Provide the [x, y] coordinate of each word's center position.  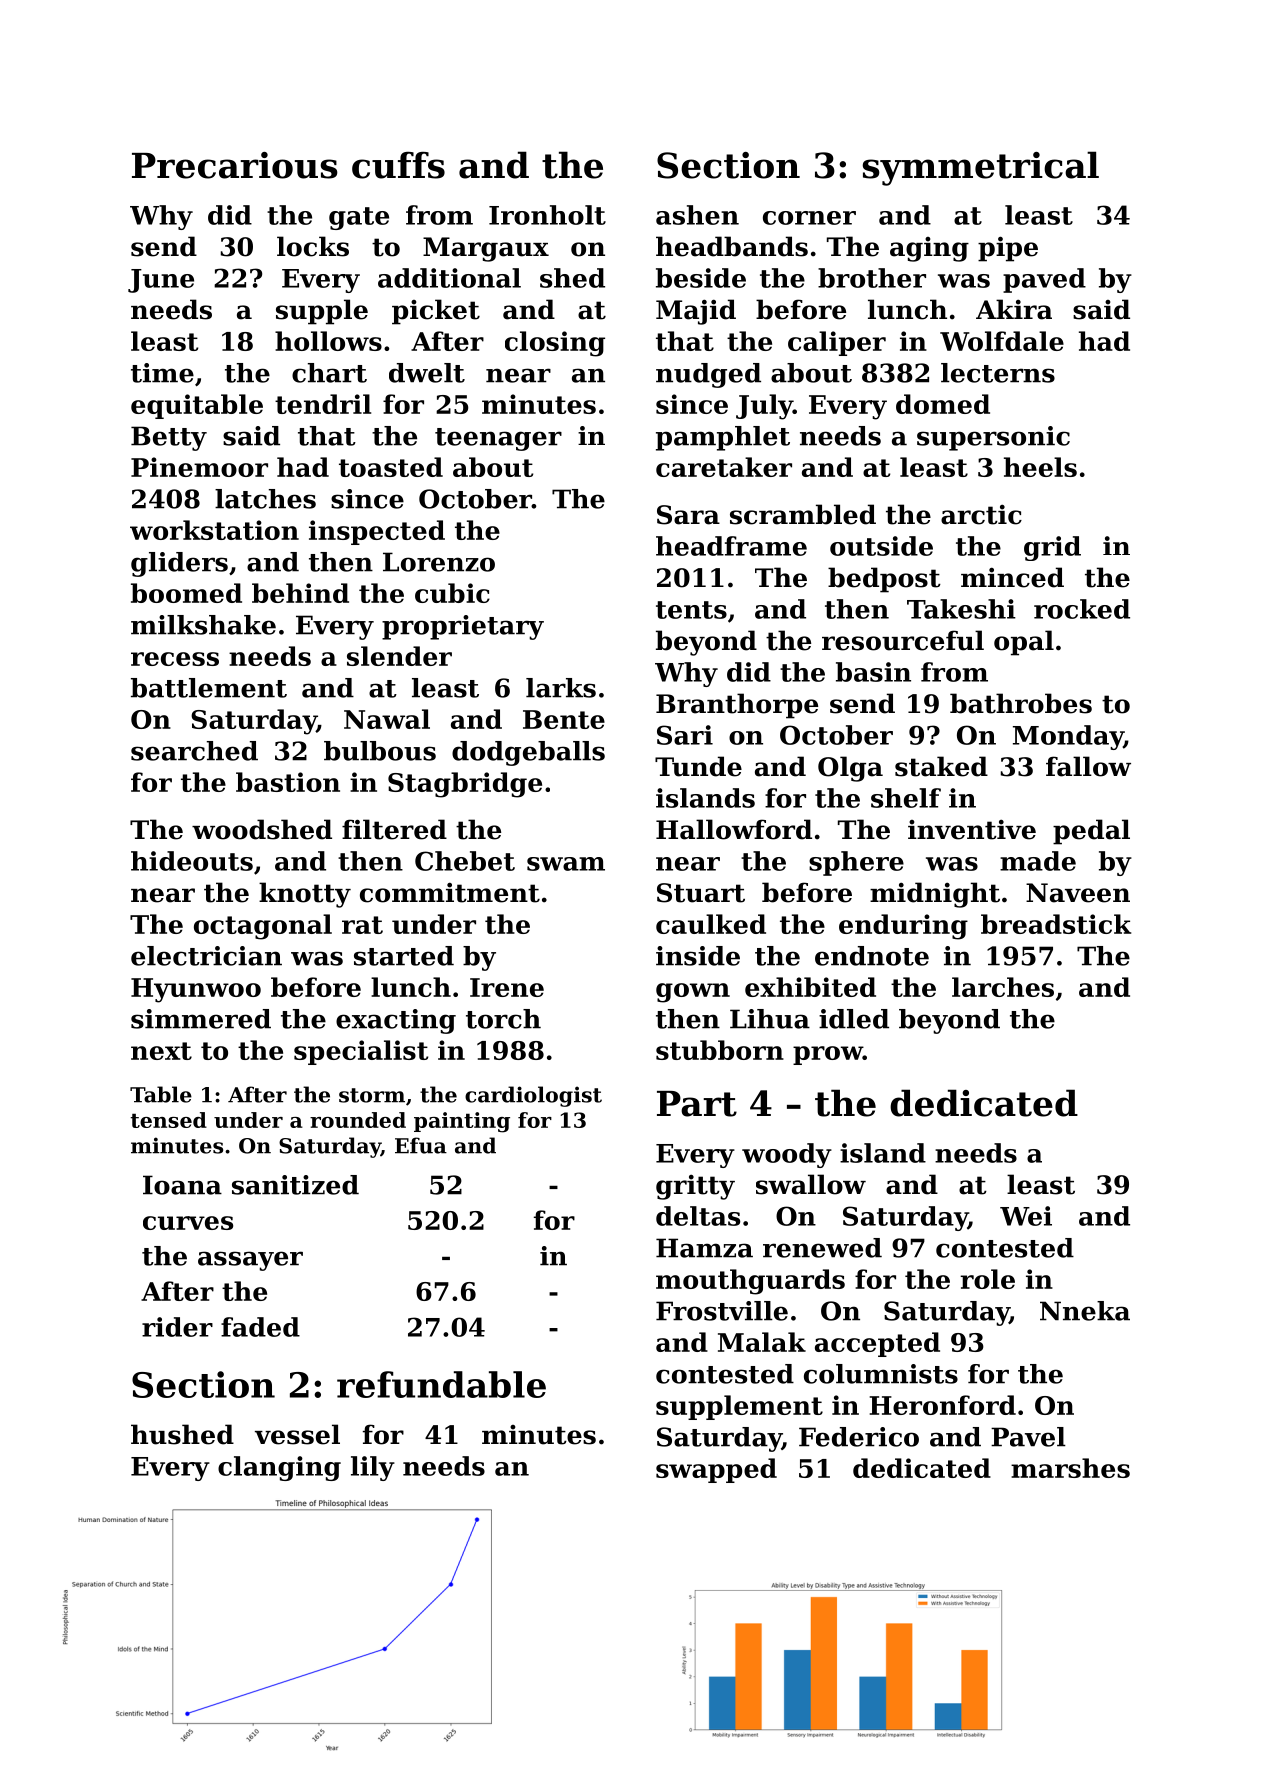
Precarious [235, 165]
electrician [206, 956]
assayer [250, 1261]
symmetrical [981, 168]
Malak [762, 1342]
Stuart [701, 893]
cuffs [398, 165]
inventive [972, 829]
